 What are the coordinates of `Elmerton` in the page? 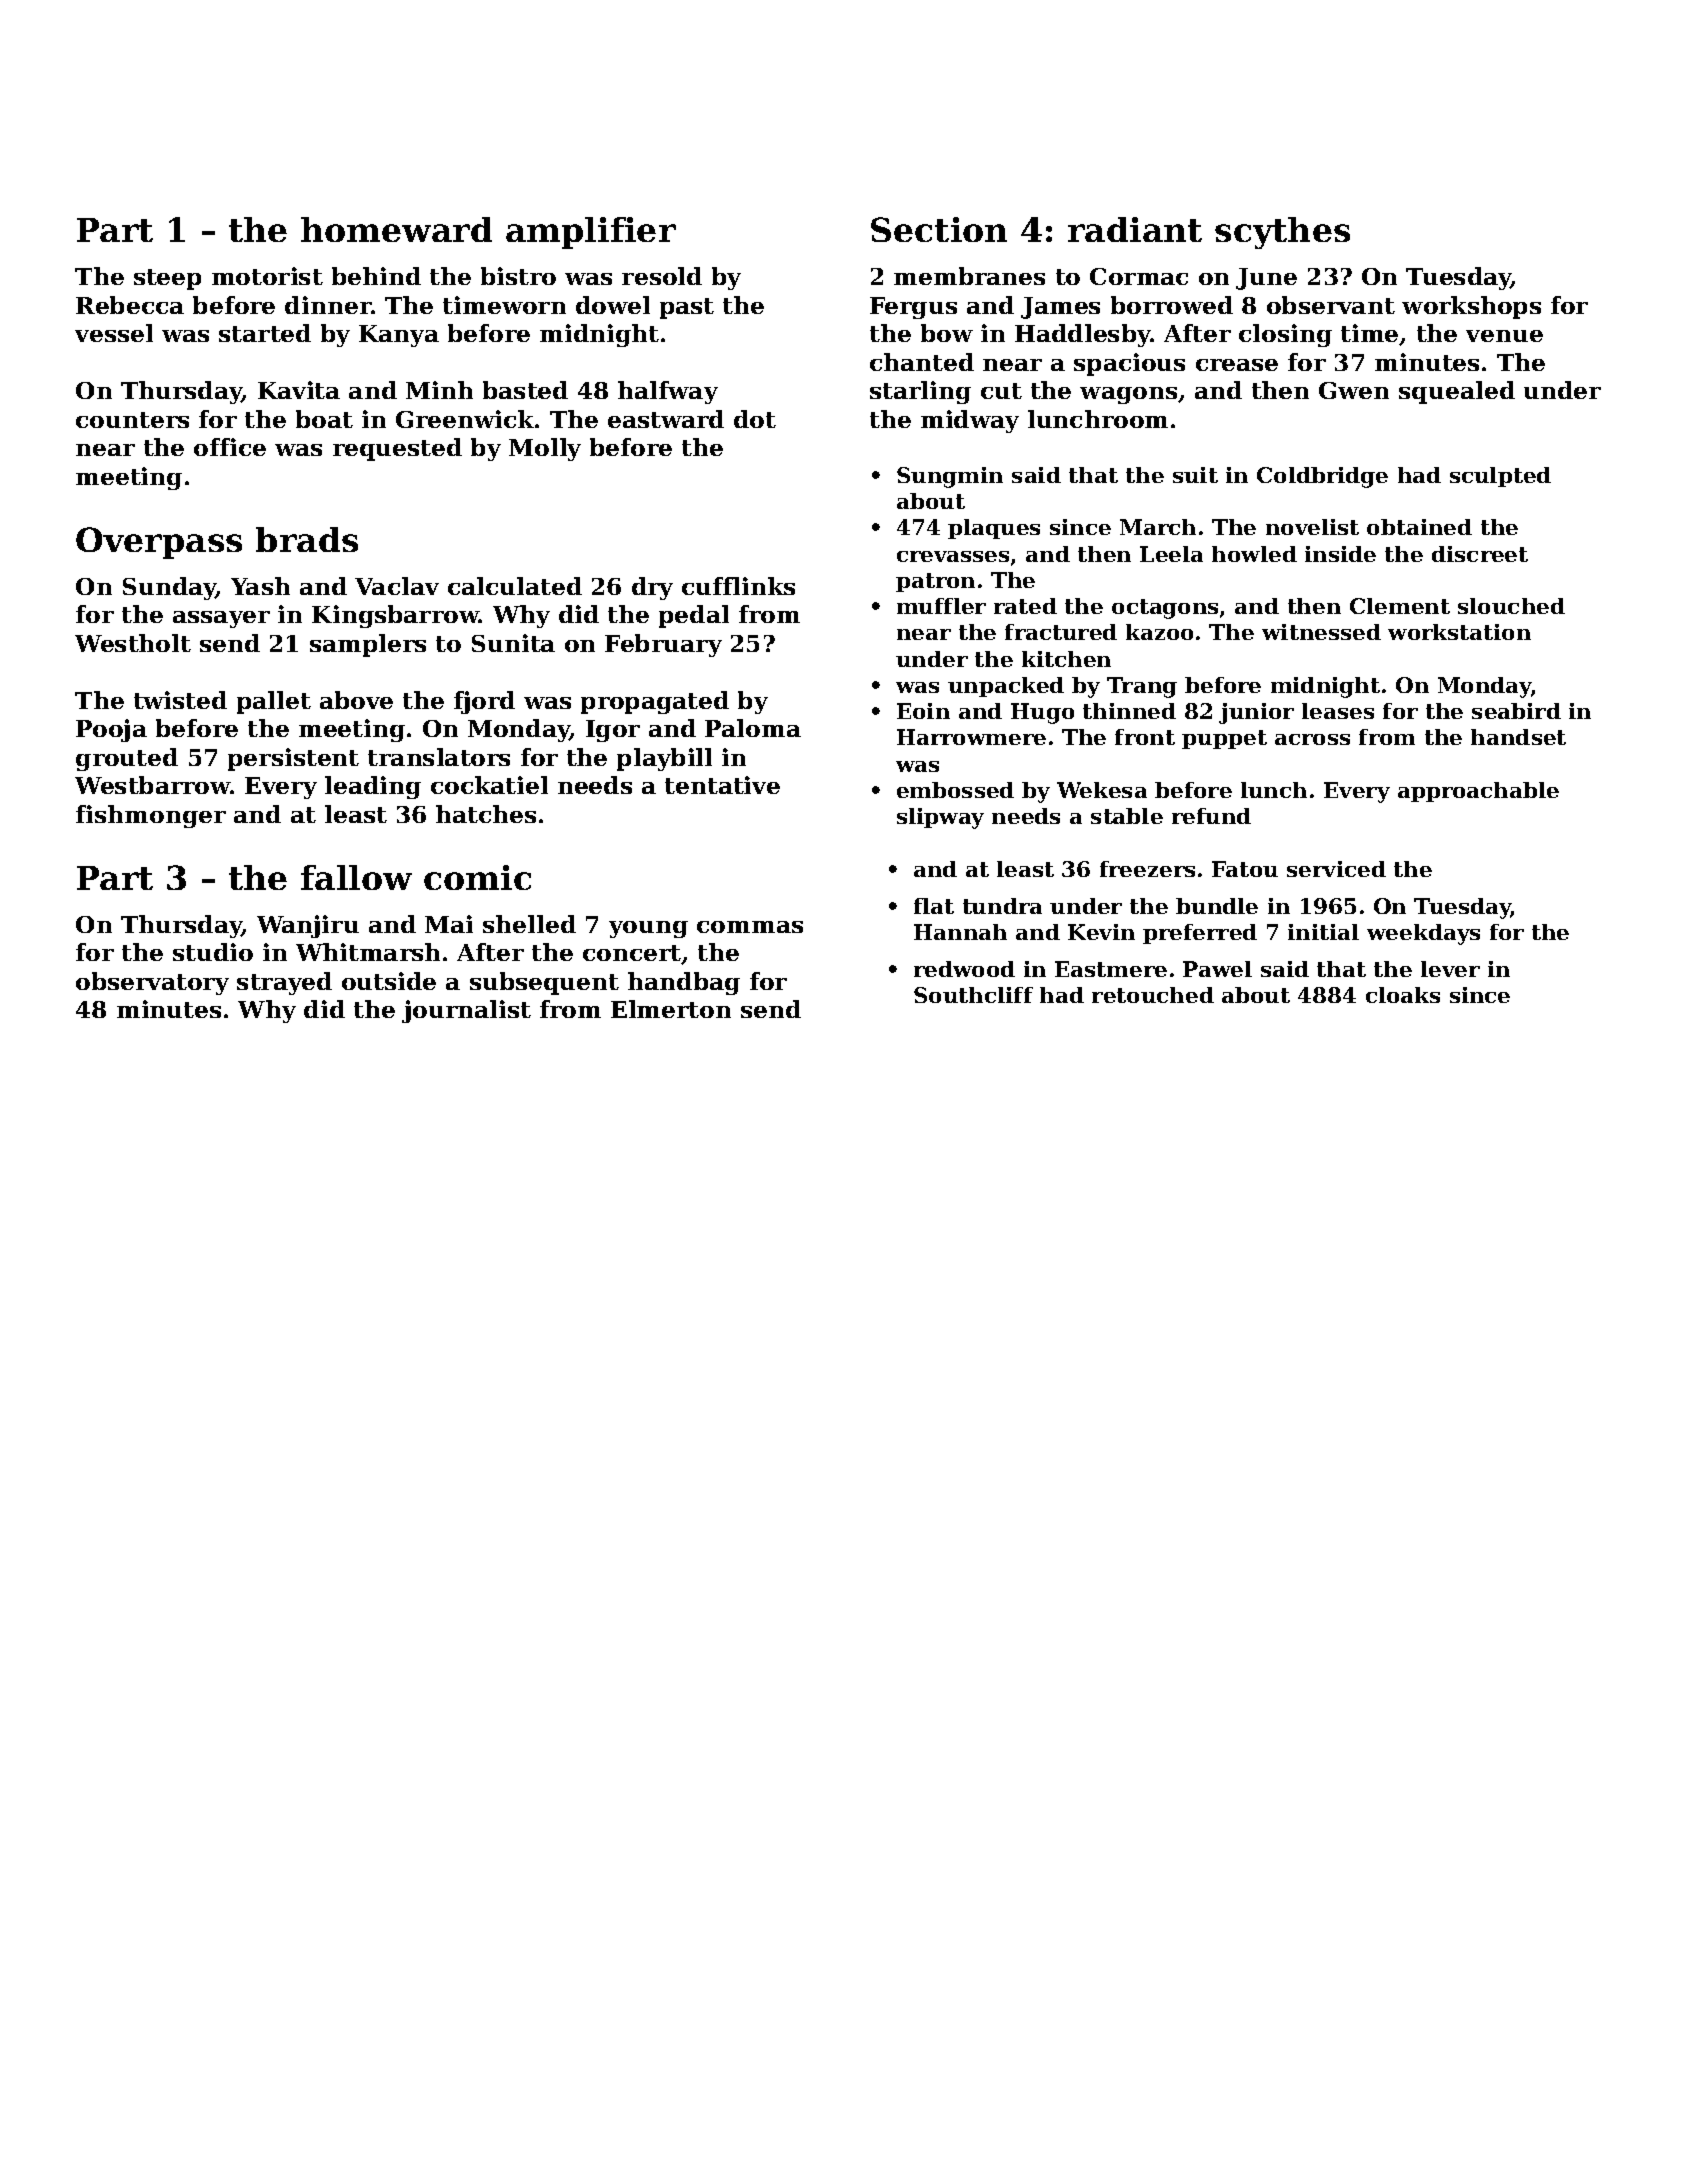 It's located at (671, 1009).
